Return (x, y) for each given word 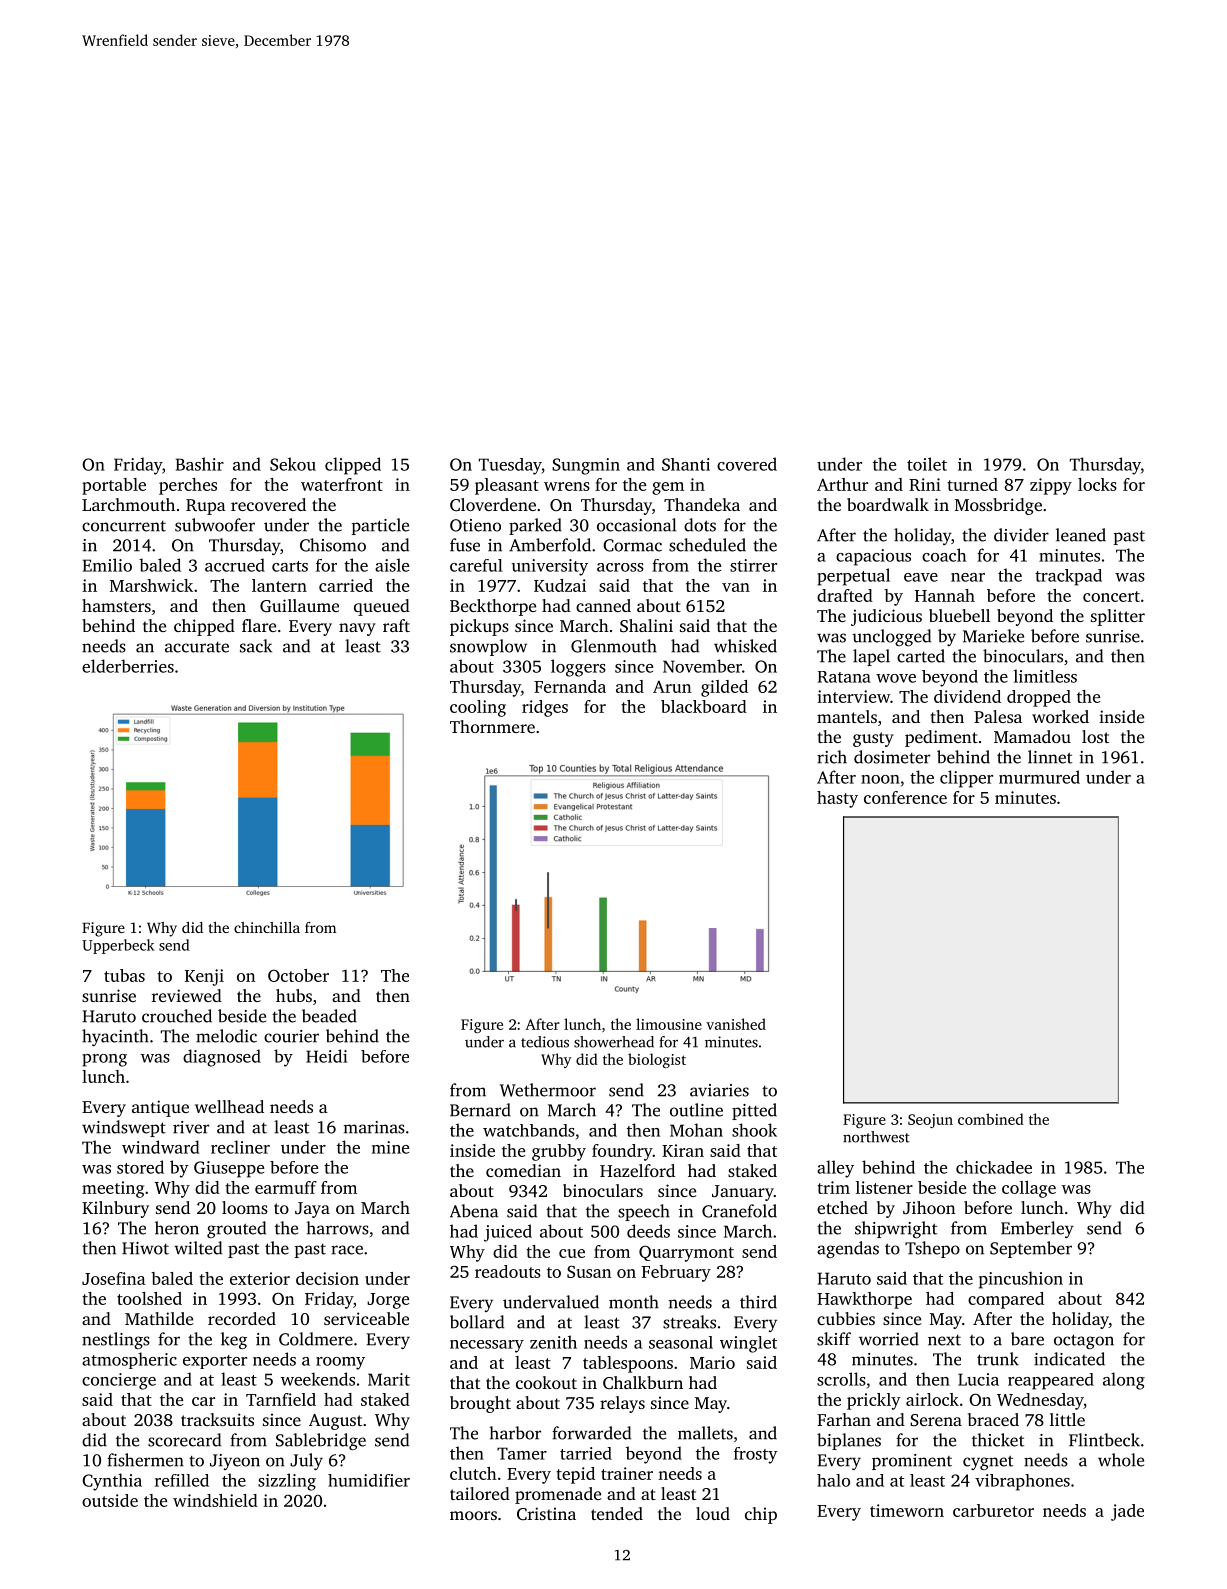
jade (1127, 1512)
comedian (523, 1170)
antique (160, 1108)
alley (835, 1169)
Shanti (686, 464)
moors (473, 1515)
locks (1097, 484)
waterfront (342, 484)
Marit (389, 1379)
